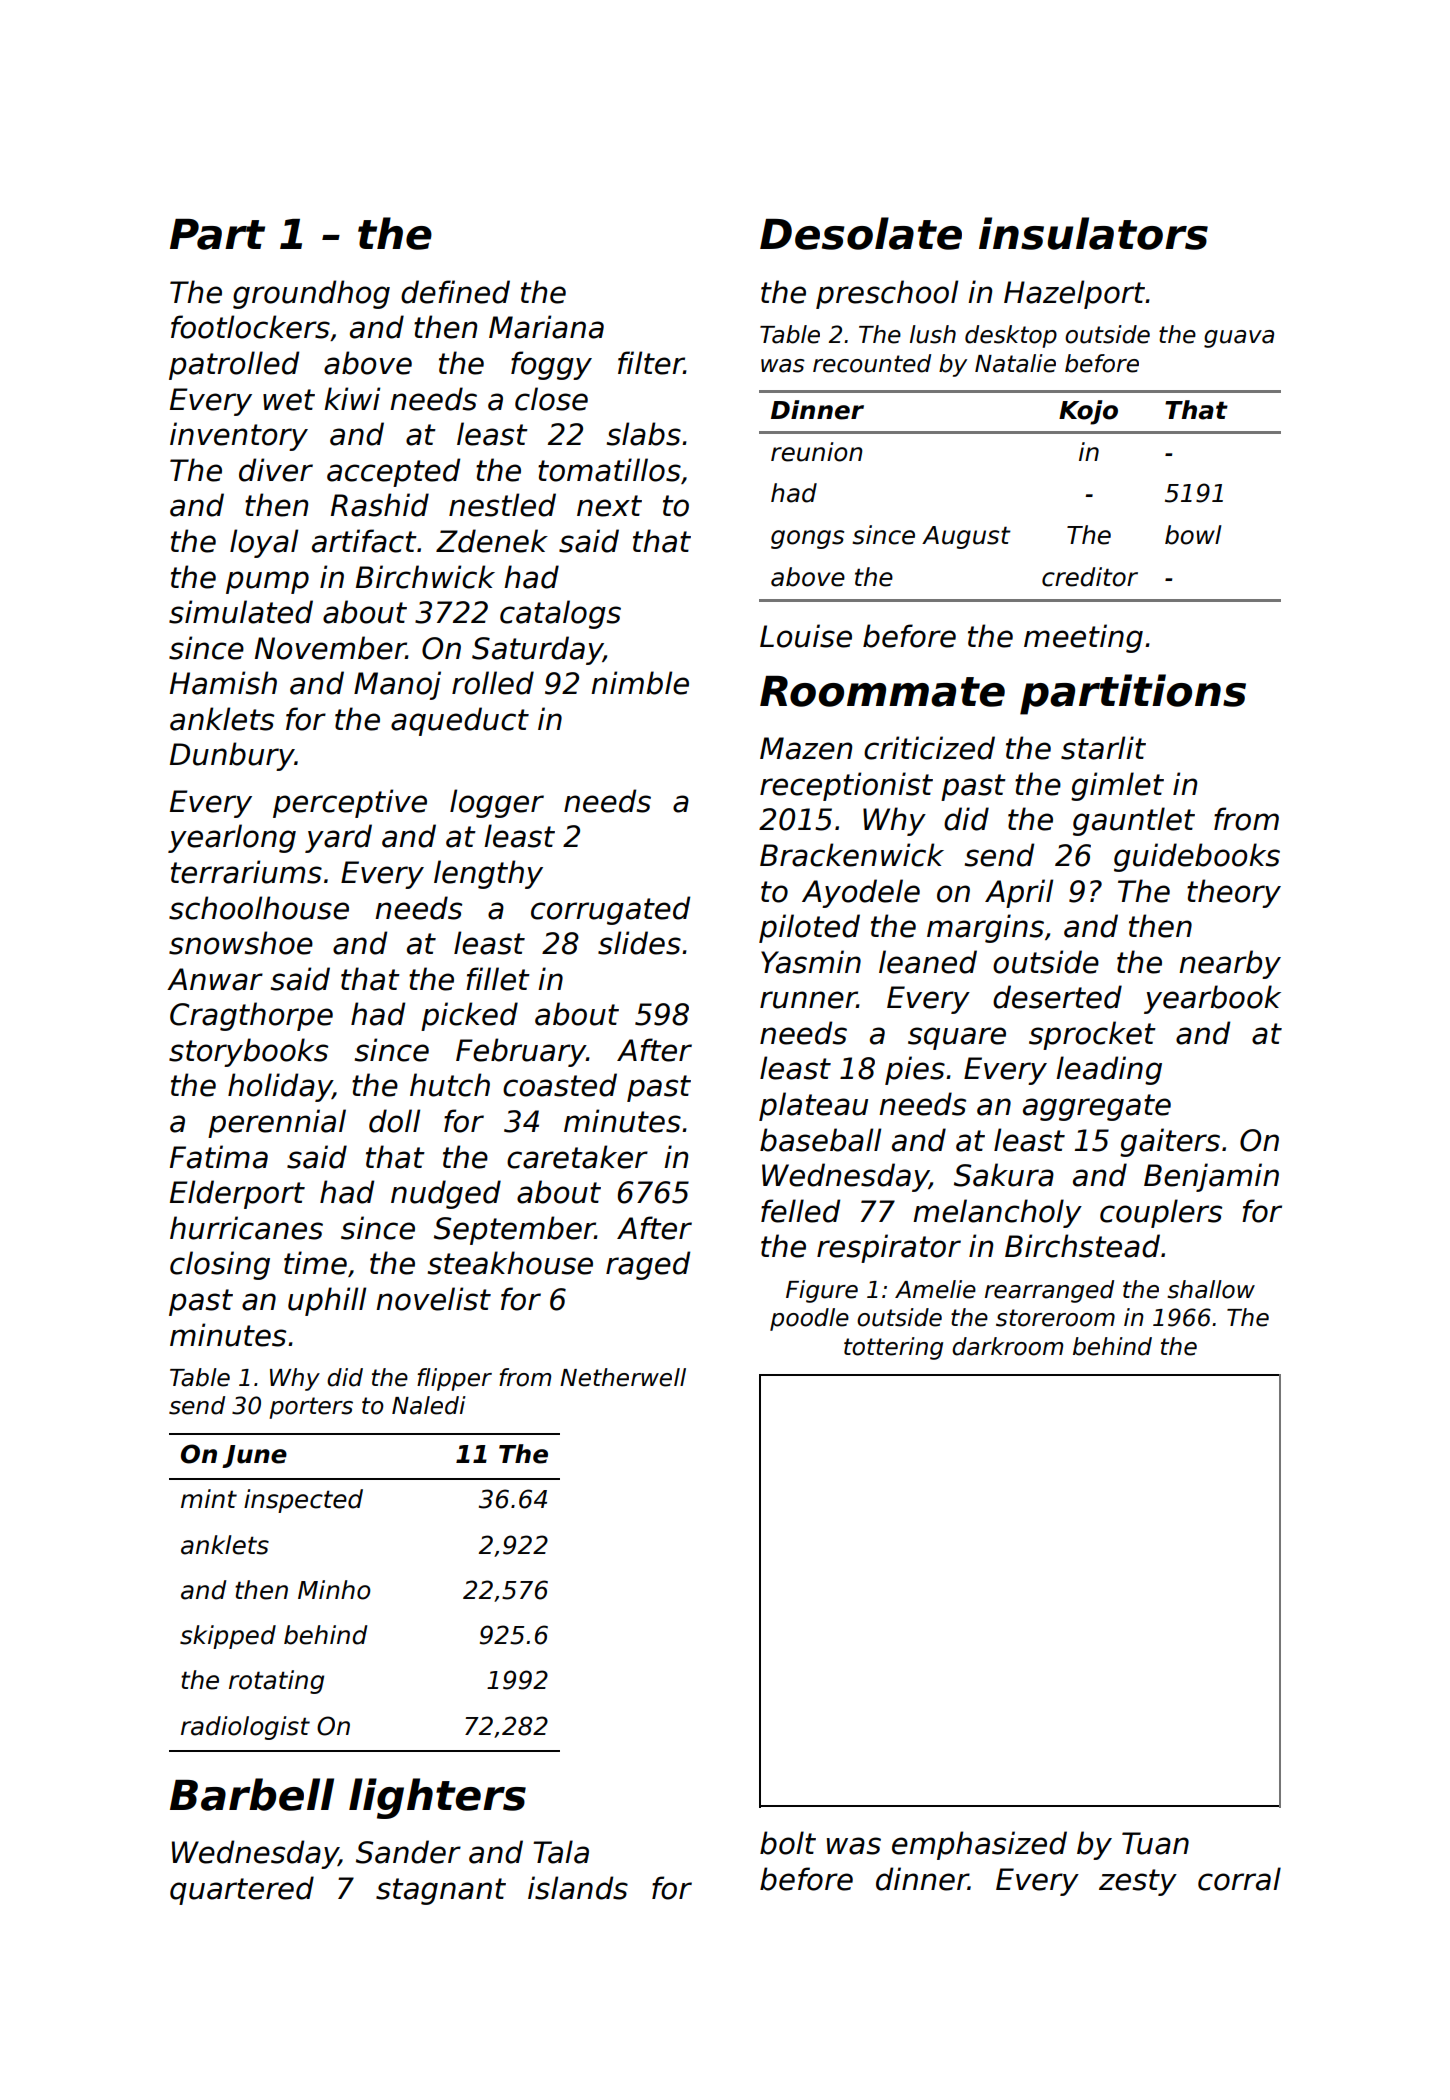 The width and height of the page is (1450, 2100). Describe the element at coordinates (887, 294) in the page. I see `preschool` at that location.
